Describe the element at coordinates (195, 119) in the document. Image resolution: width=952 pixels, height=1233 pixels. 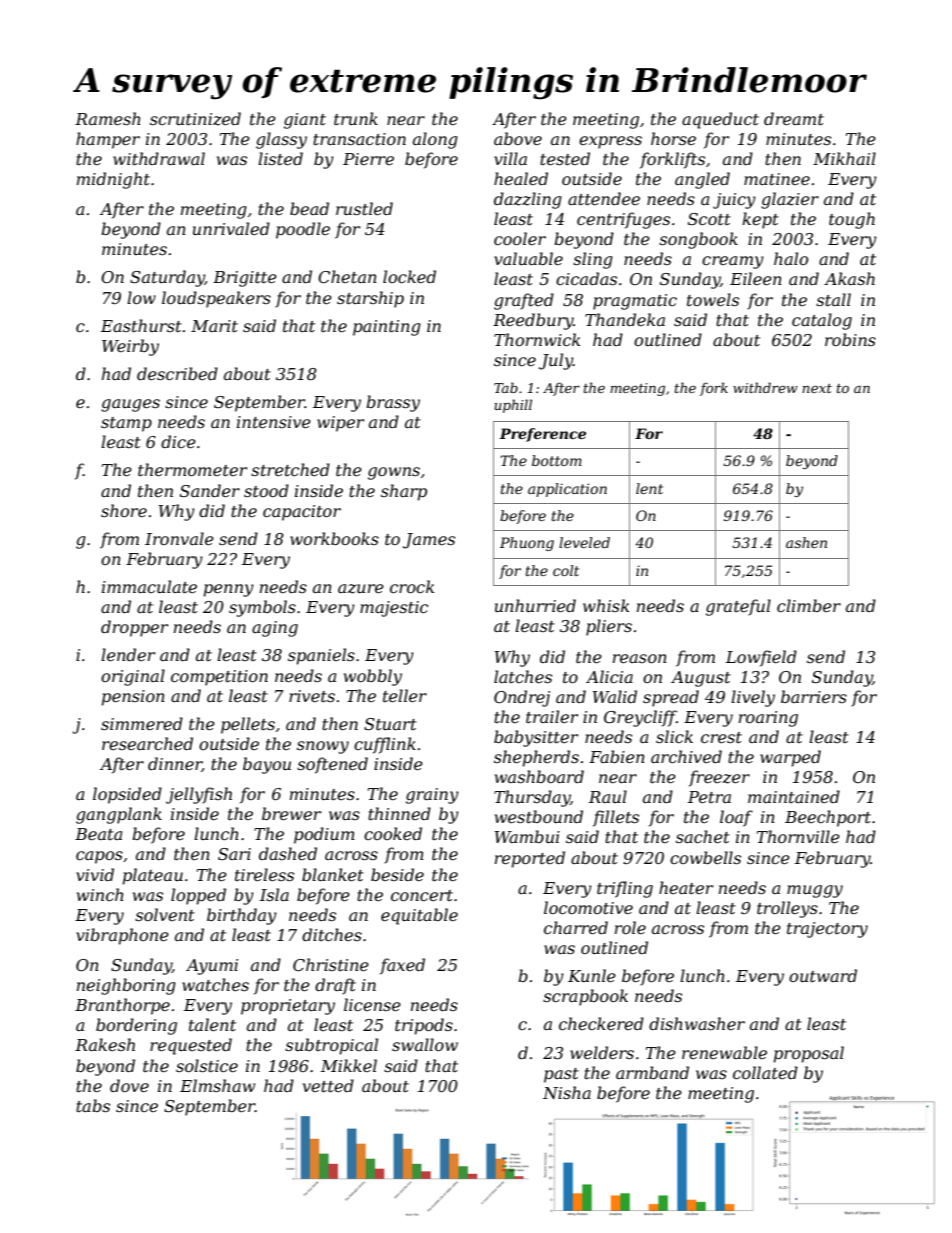
I see `scrutinized` at that location.
